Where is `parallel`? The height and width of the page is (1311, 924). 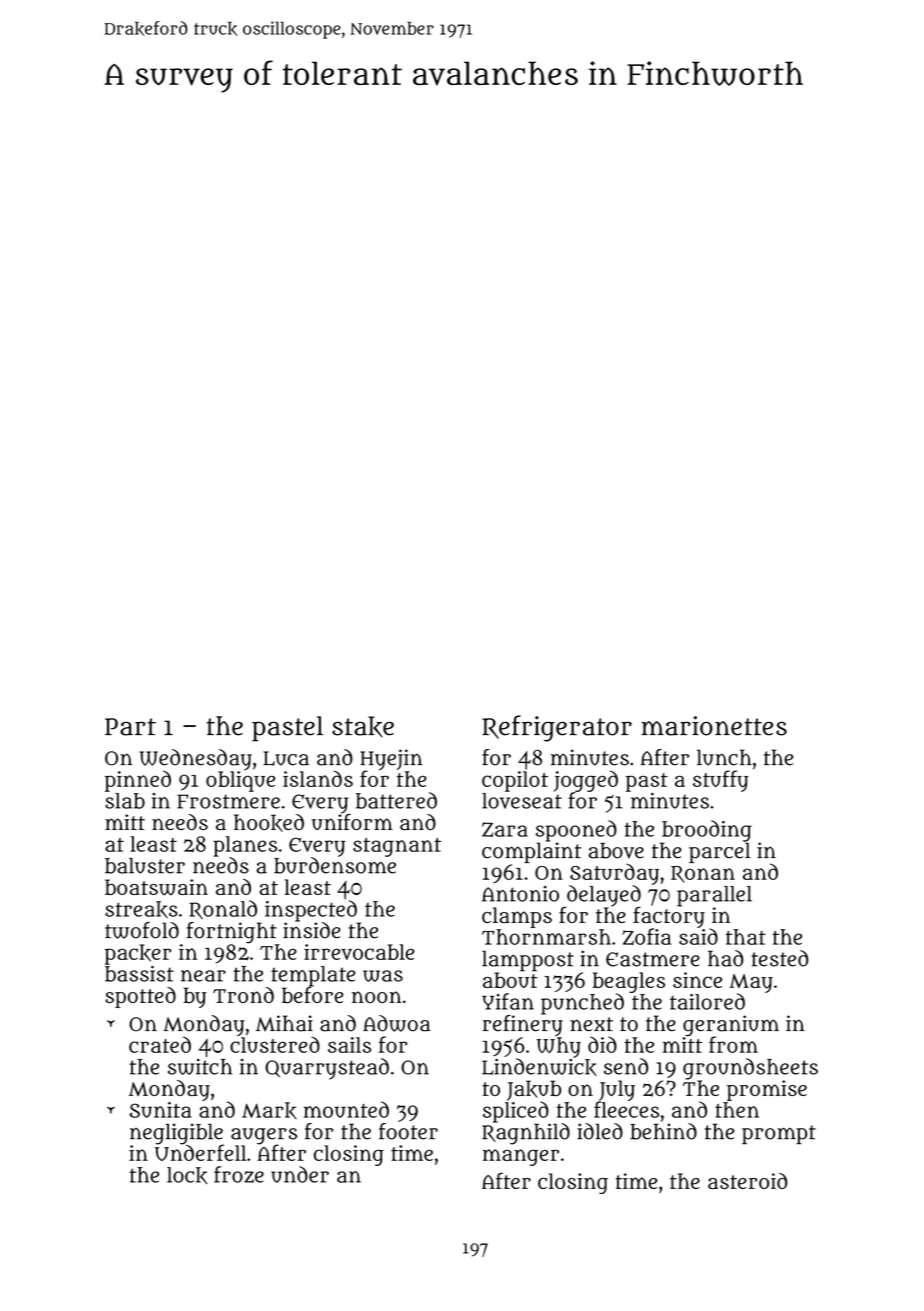
parallel is located at coordinates (714, 896).
